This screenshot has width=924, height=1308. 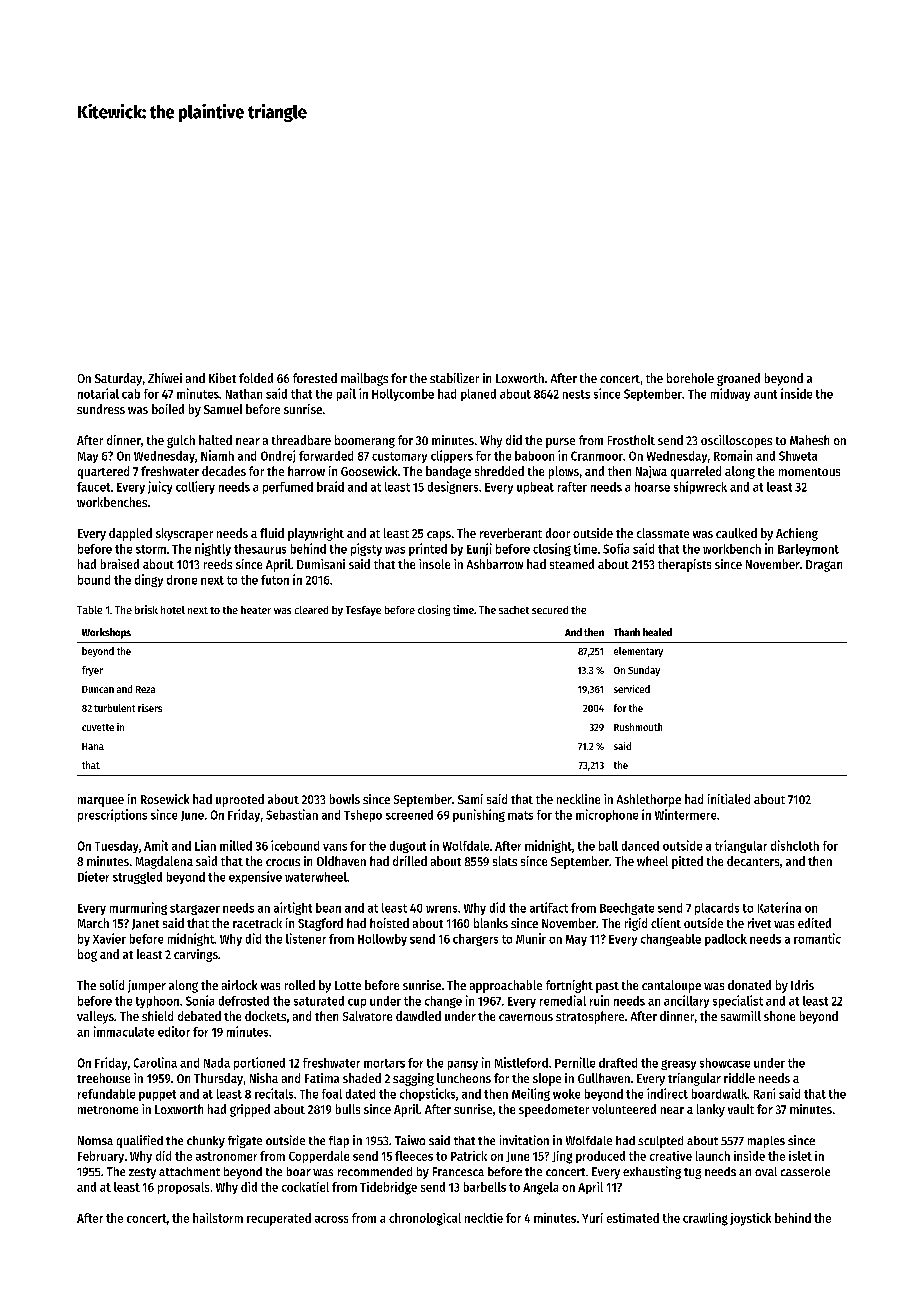 What do you see at coordinates (687, 862) in the screenshot?
I see `pitted` at bounding box center [687, 862].
